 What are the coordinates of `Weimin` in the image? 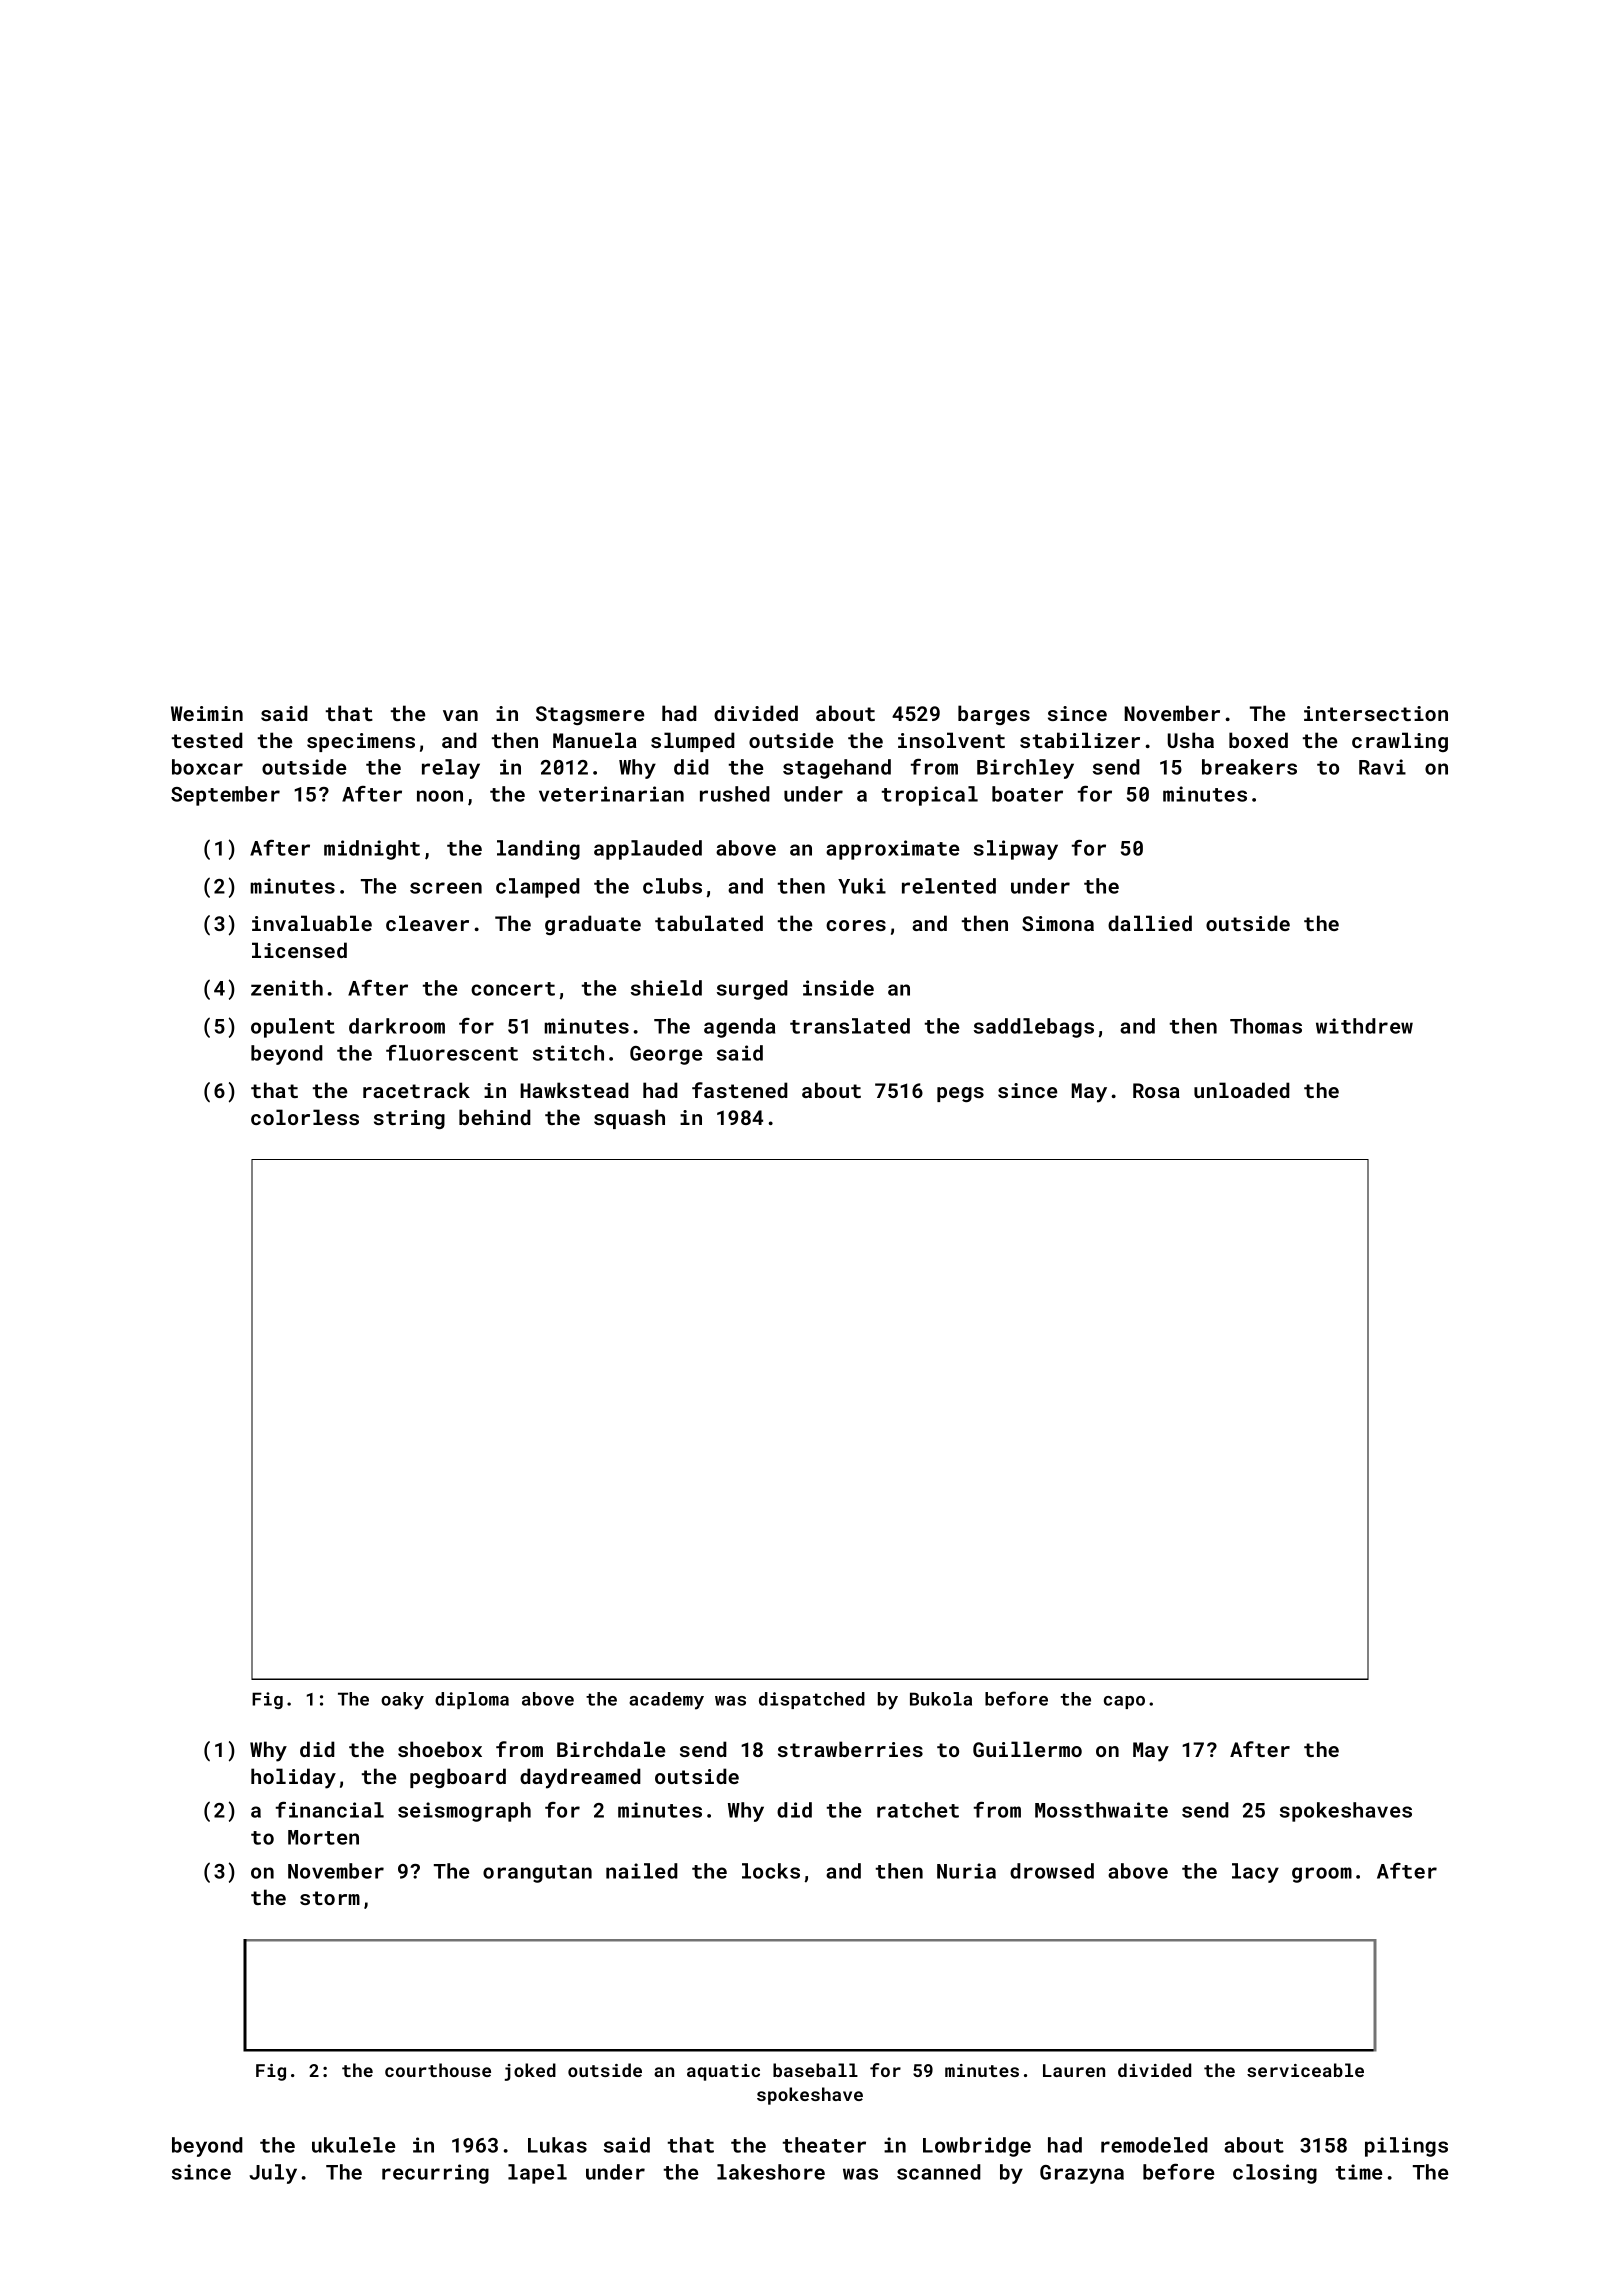 It's located at (207, 713).
